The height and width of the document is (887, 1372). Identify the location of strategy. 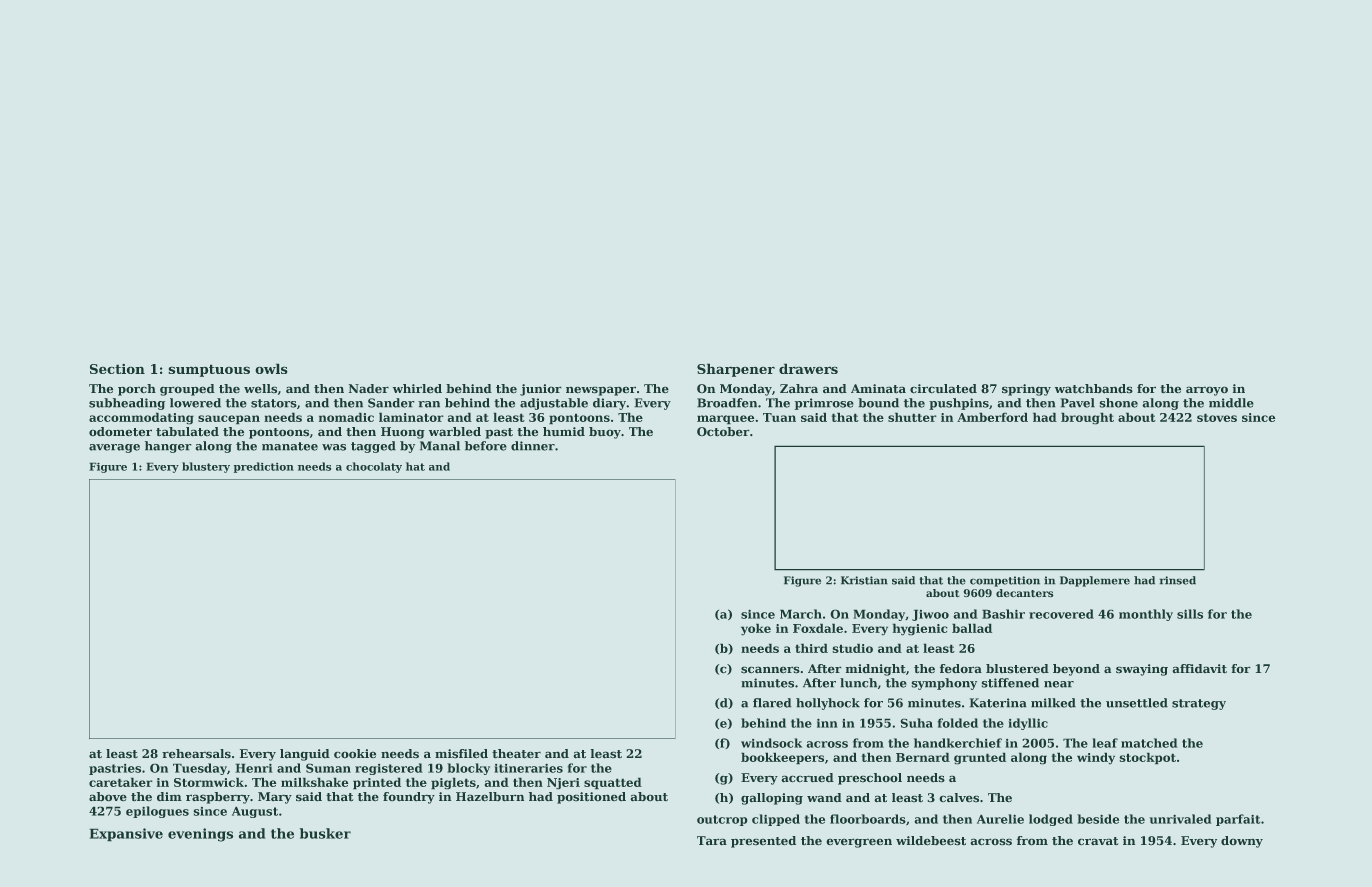
(1199, 704).
